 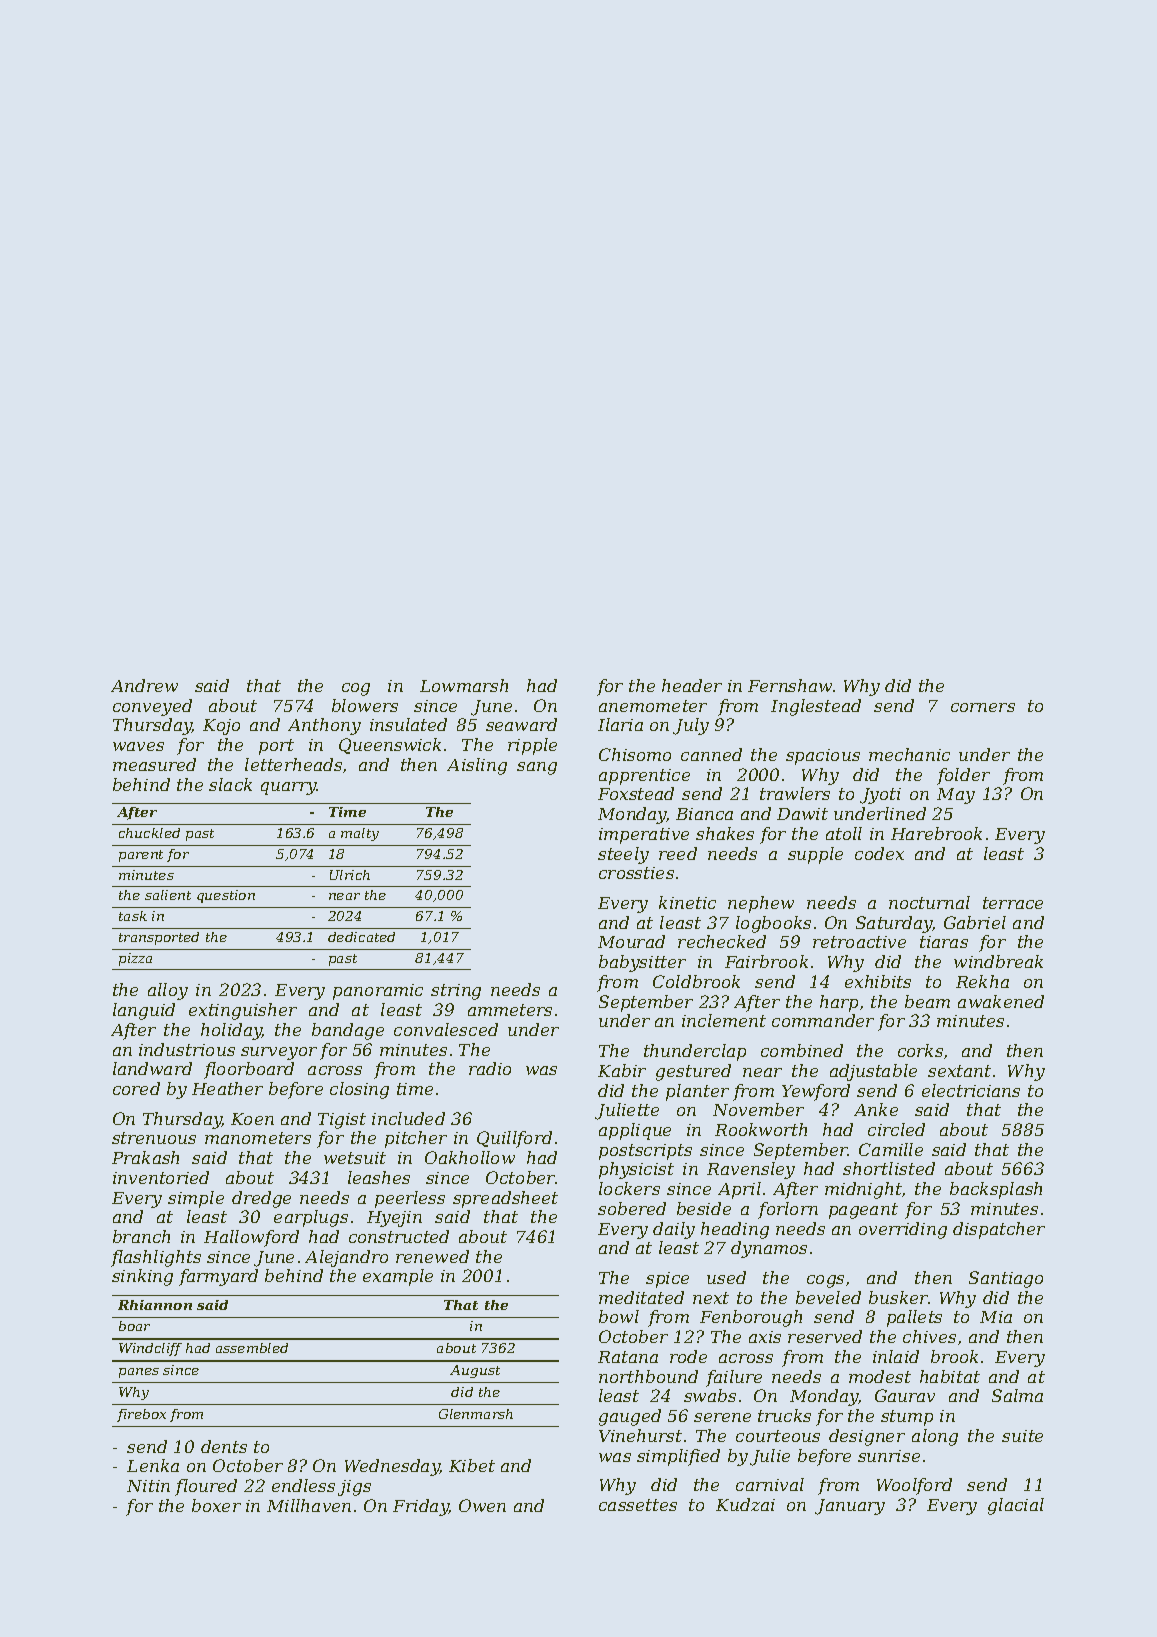 I want to click on insulated, so click(x=408, y=724).
